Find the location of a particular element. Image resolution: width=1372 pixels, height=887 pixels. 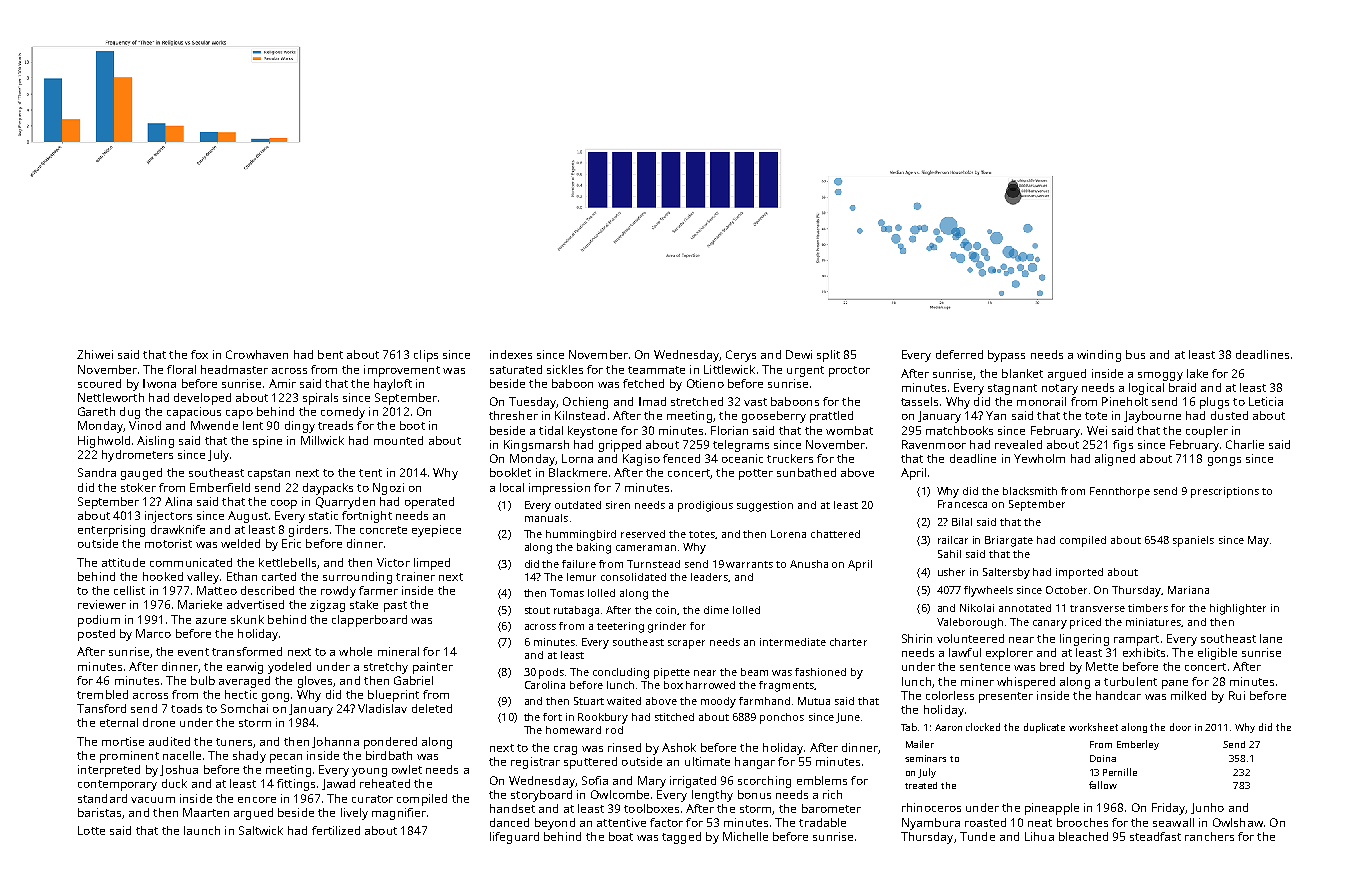

Doina is located at coordinates (1103, 758).
